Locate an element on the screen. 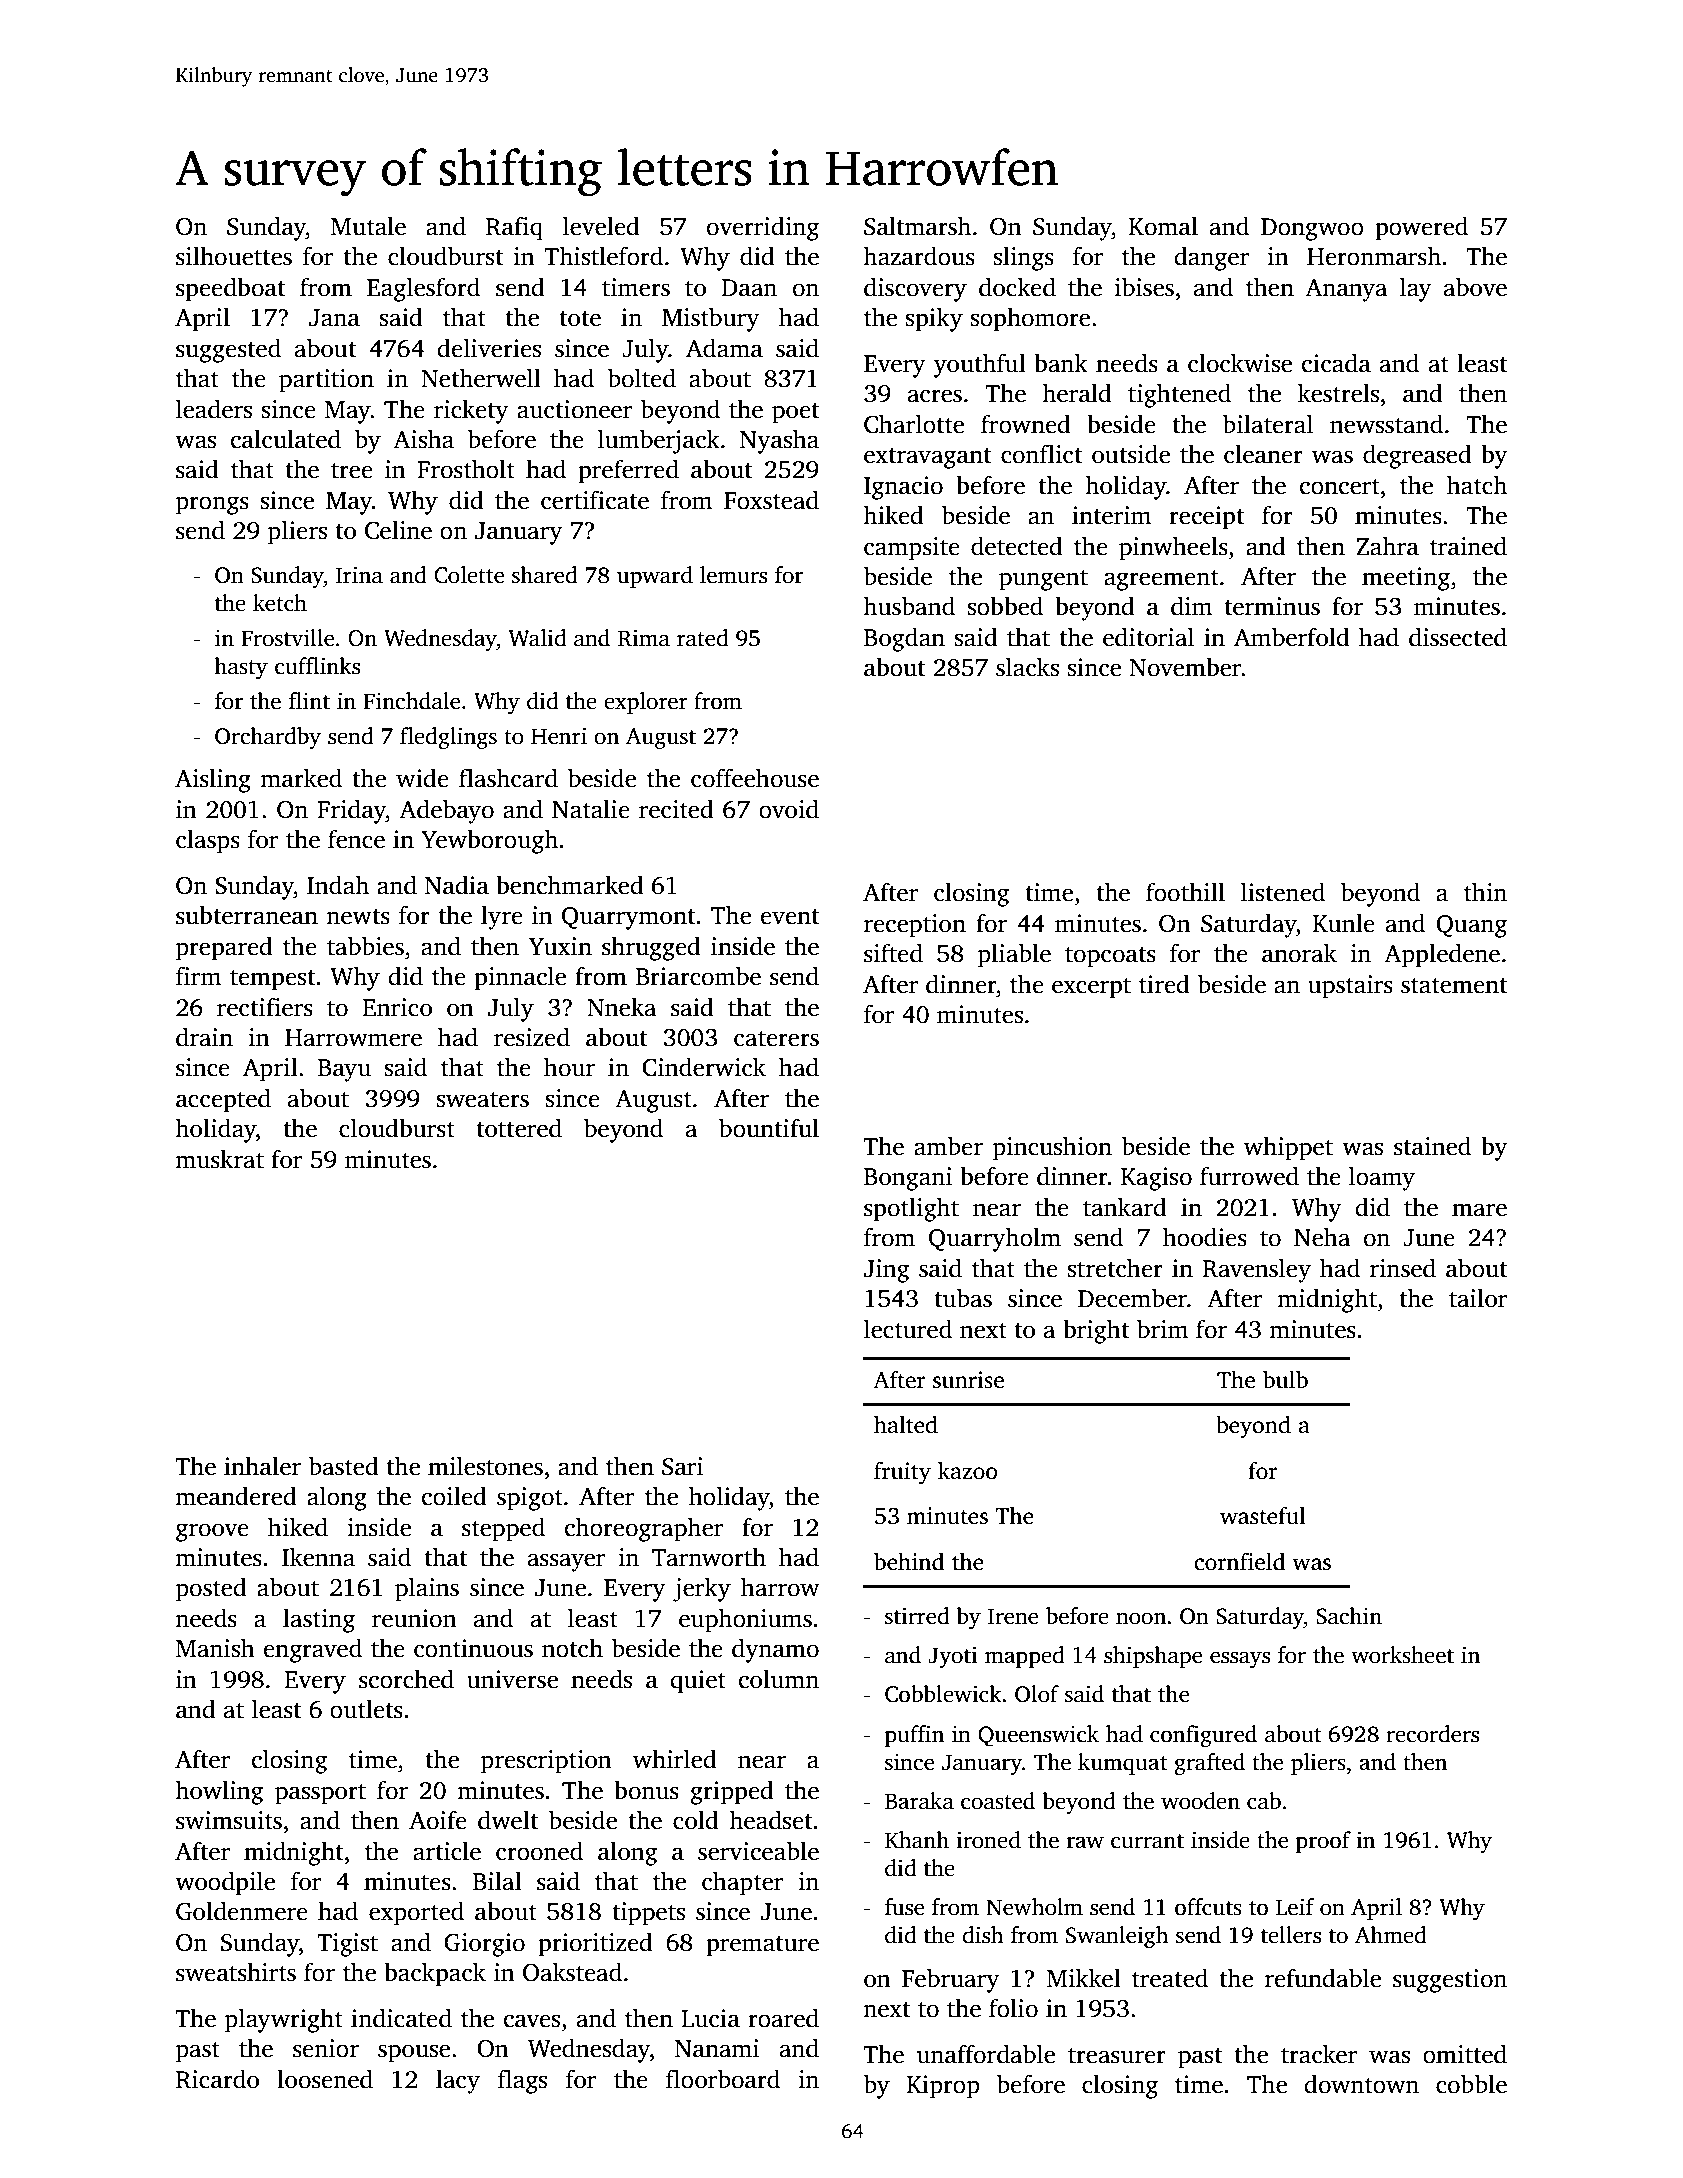 This screenshot has width=1683, height=2178. posted is located at coordinates (211, 1589).
